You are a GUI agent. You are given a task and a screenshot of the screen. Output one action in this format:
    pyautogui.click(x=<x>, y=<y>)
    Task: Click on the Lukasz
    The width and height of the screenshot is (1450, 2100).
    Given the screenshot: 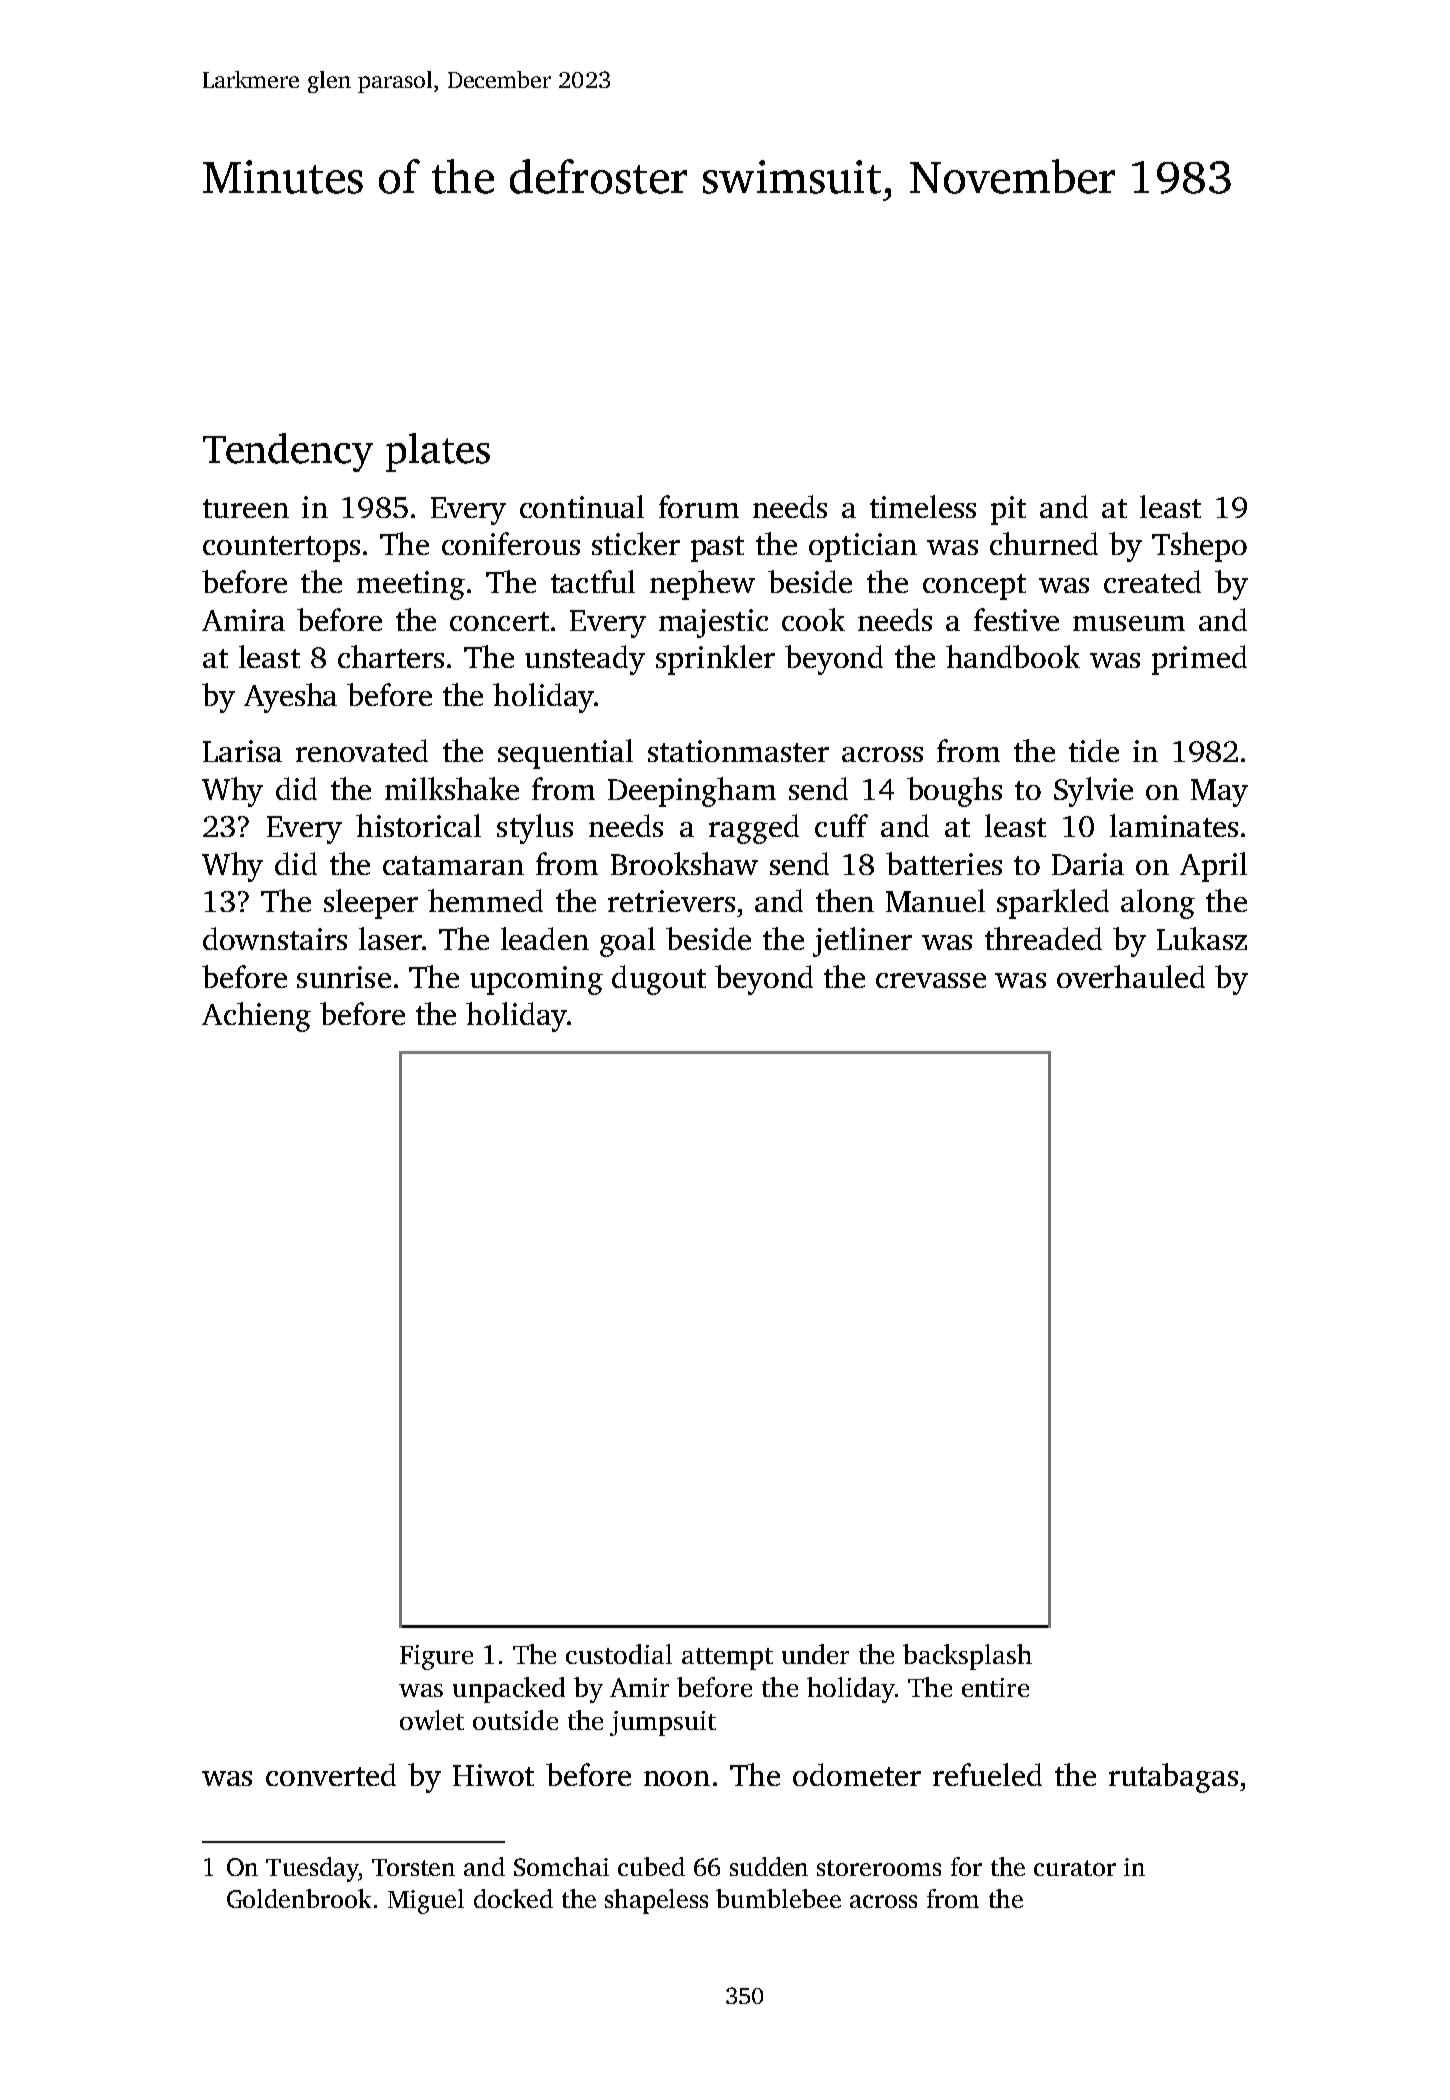 What is the action you would take?
    pyautogui.click(x=1202, y=938)
